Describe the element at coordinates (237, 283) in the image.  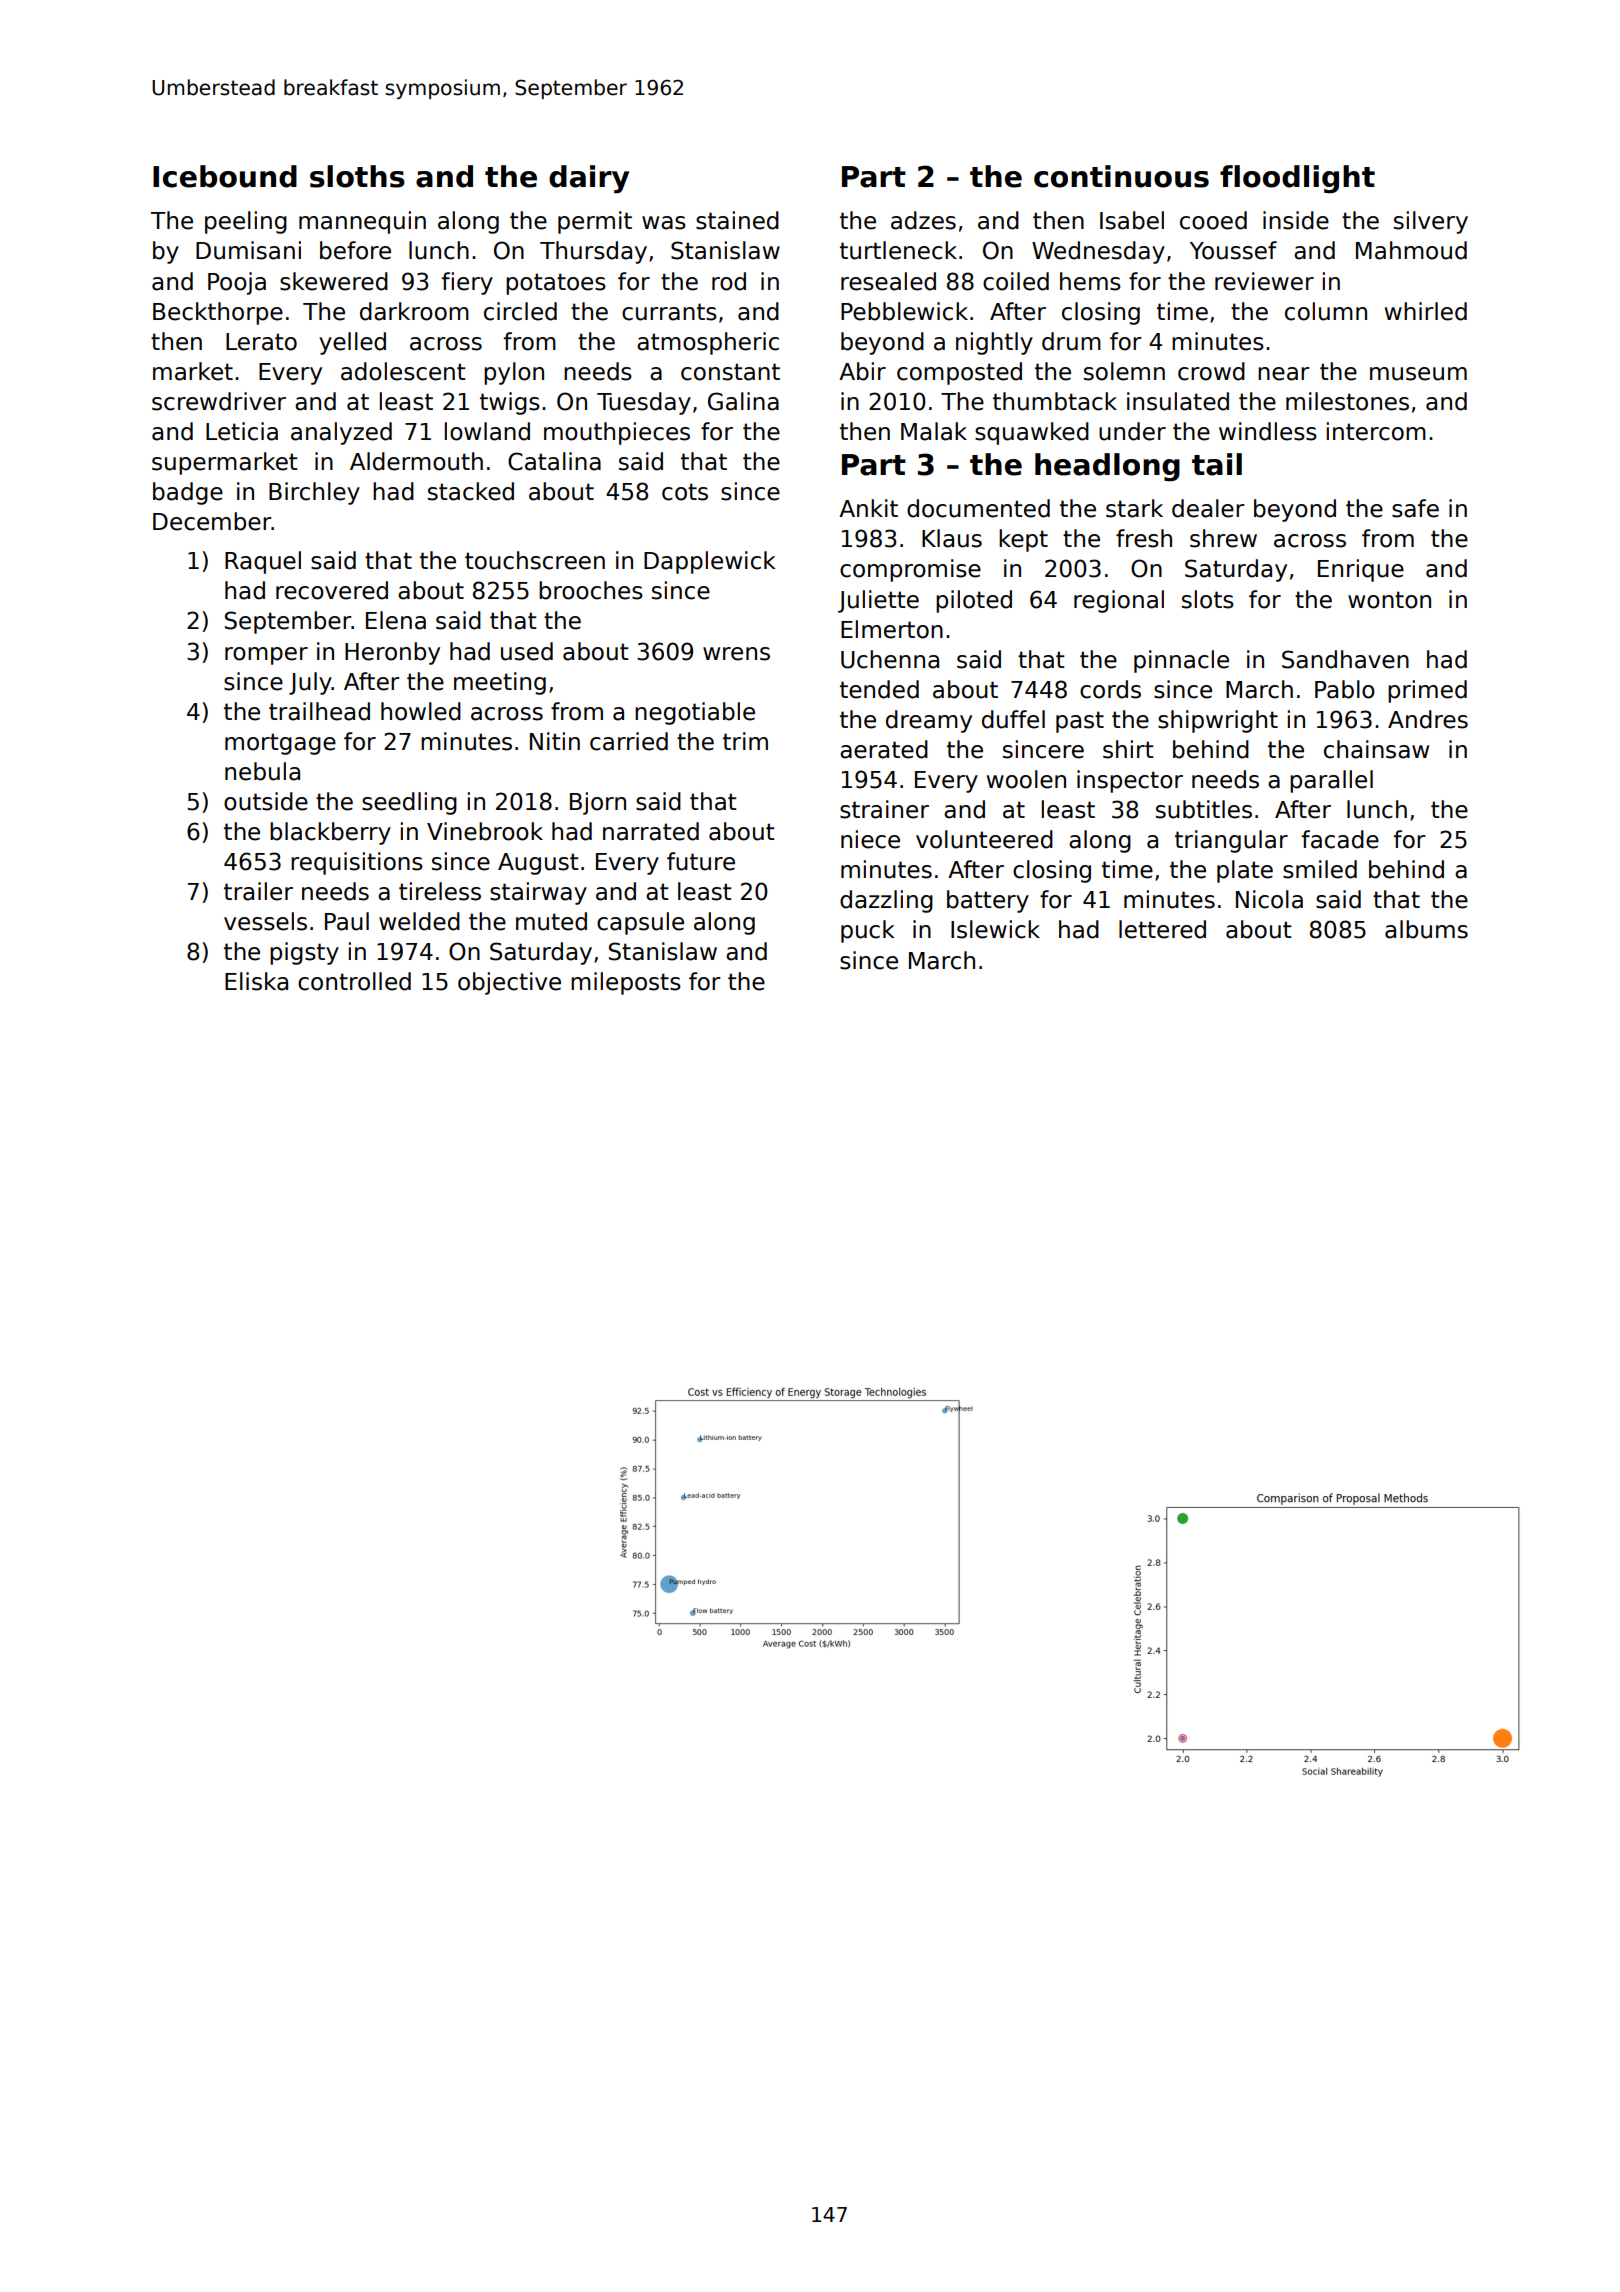
I see `Pooja` at that location.
